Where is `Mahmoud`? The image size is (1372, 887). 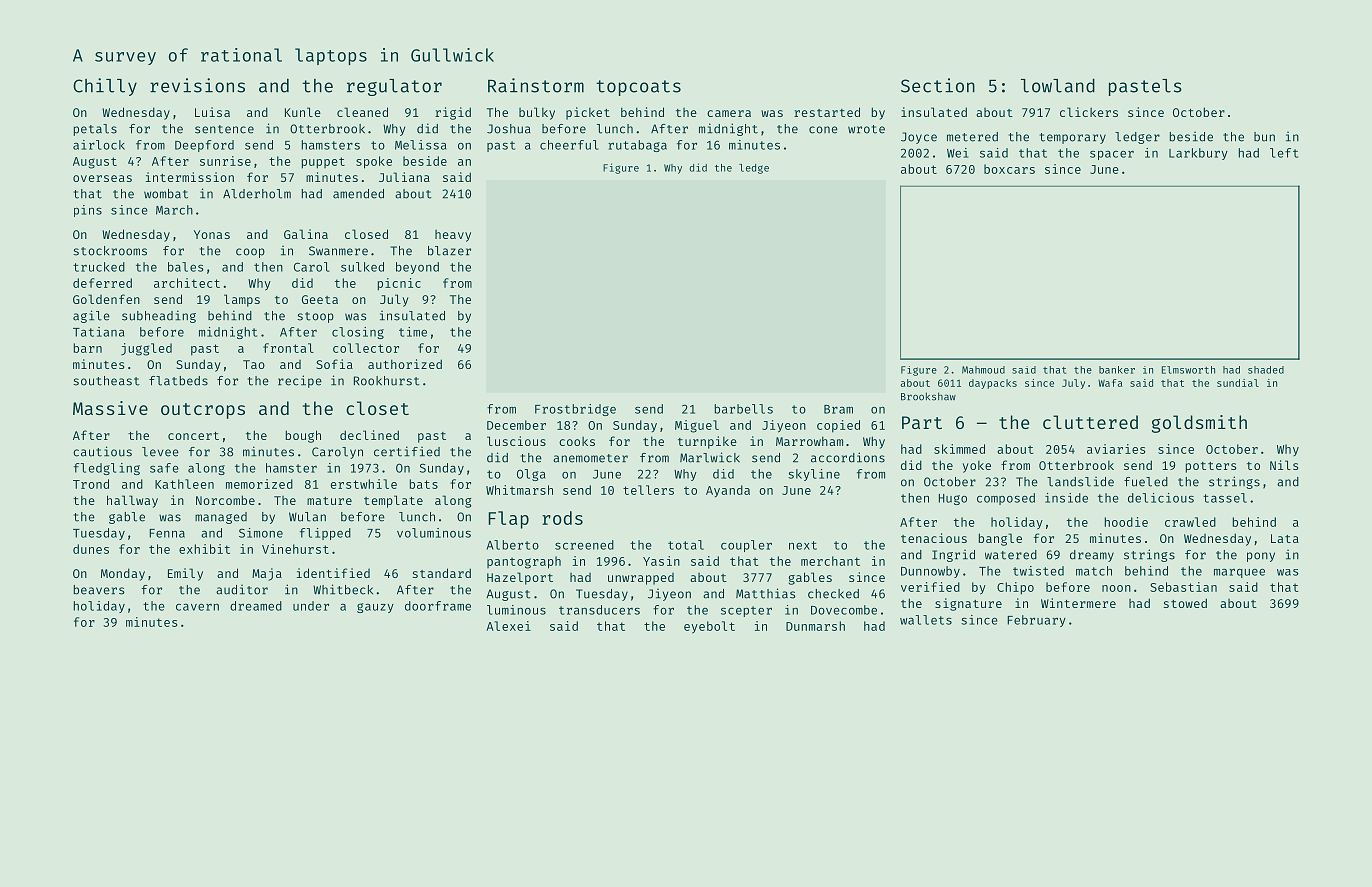 Mahmoud is located at coordinates (983, 370).
